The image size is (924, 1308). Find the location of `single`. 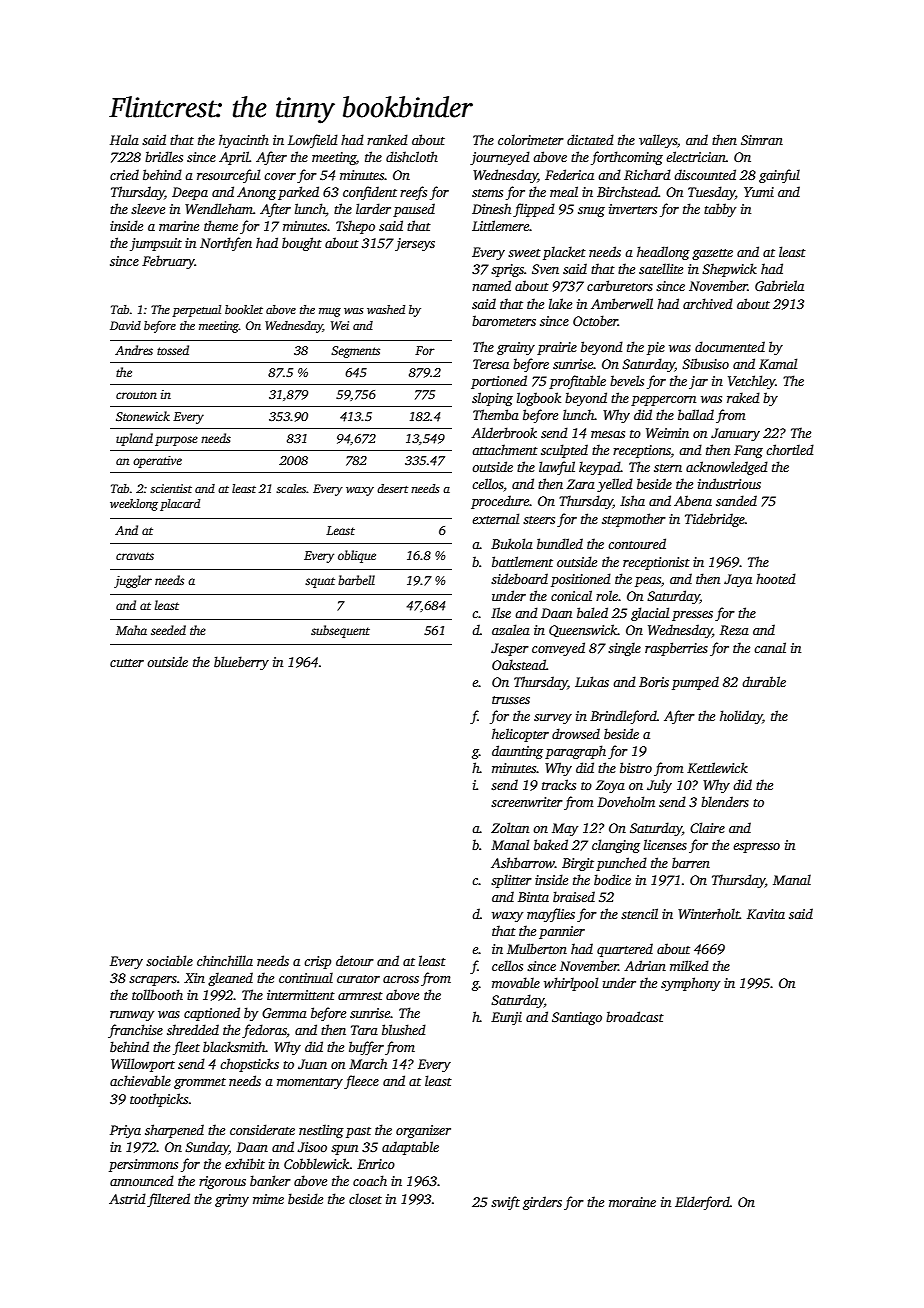

single is located at coordinates (624, 649).
